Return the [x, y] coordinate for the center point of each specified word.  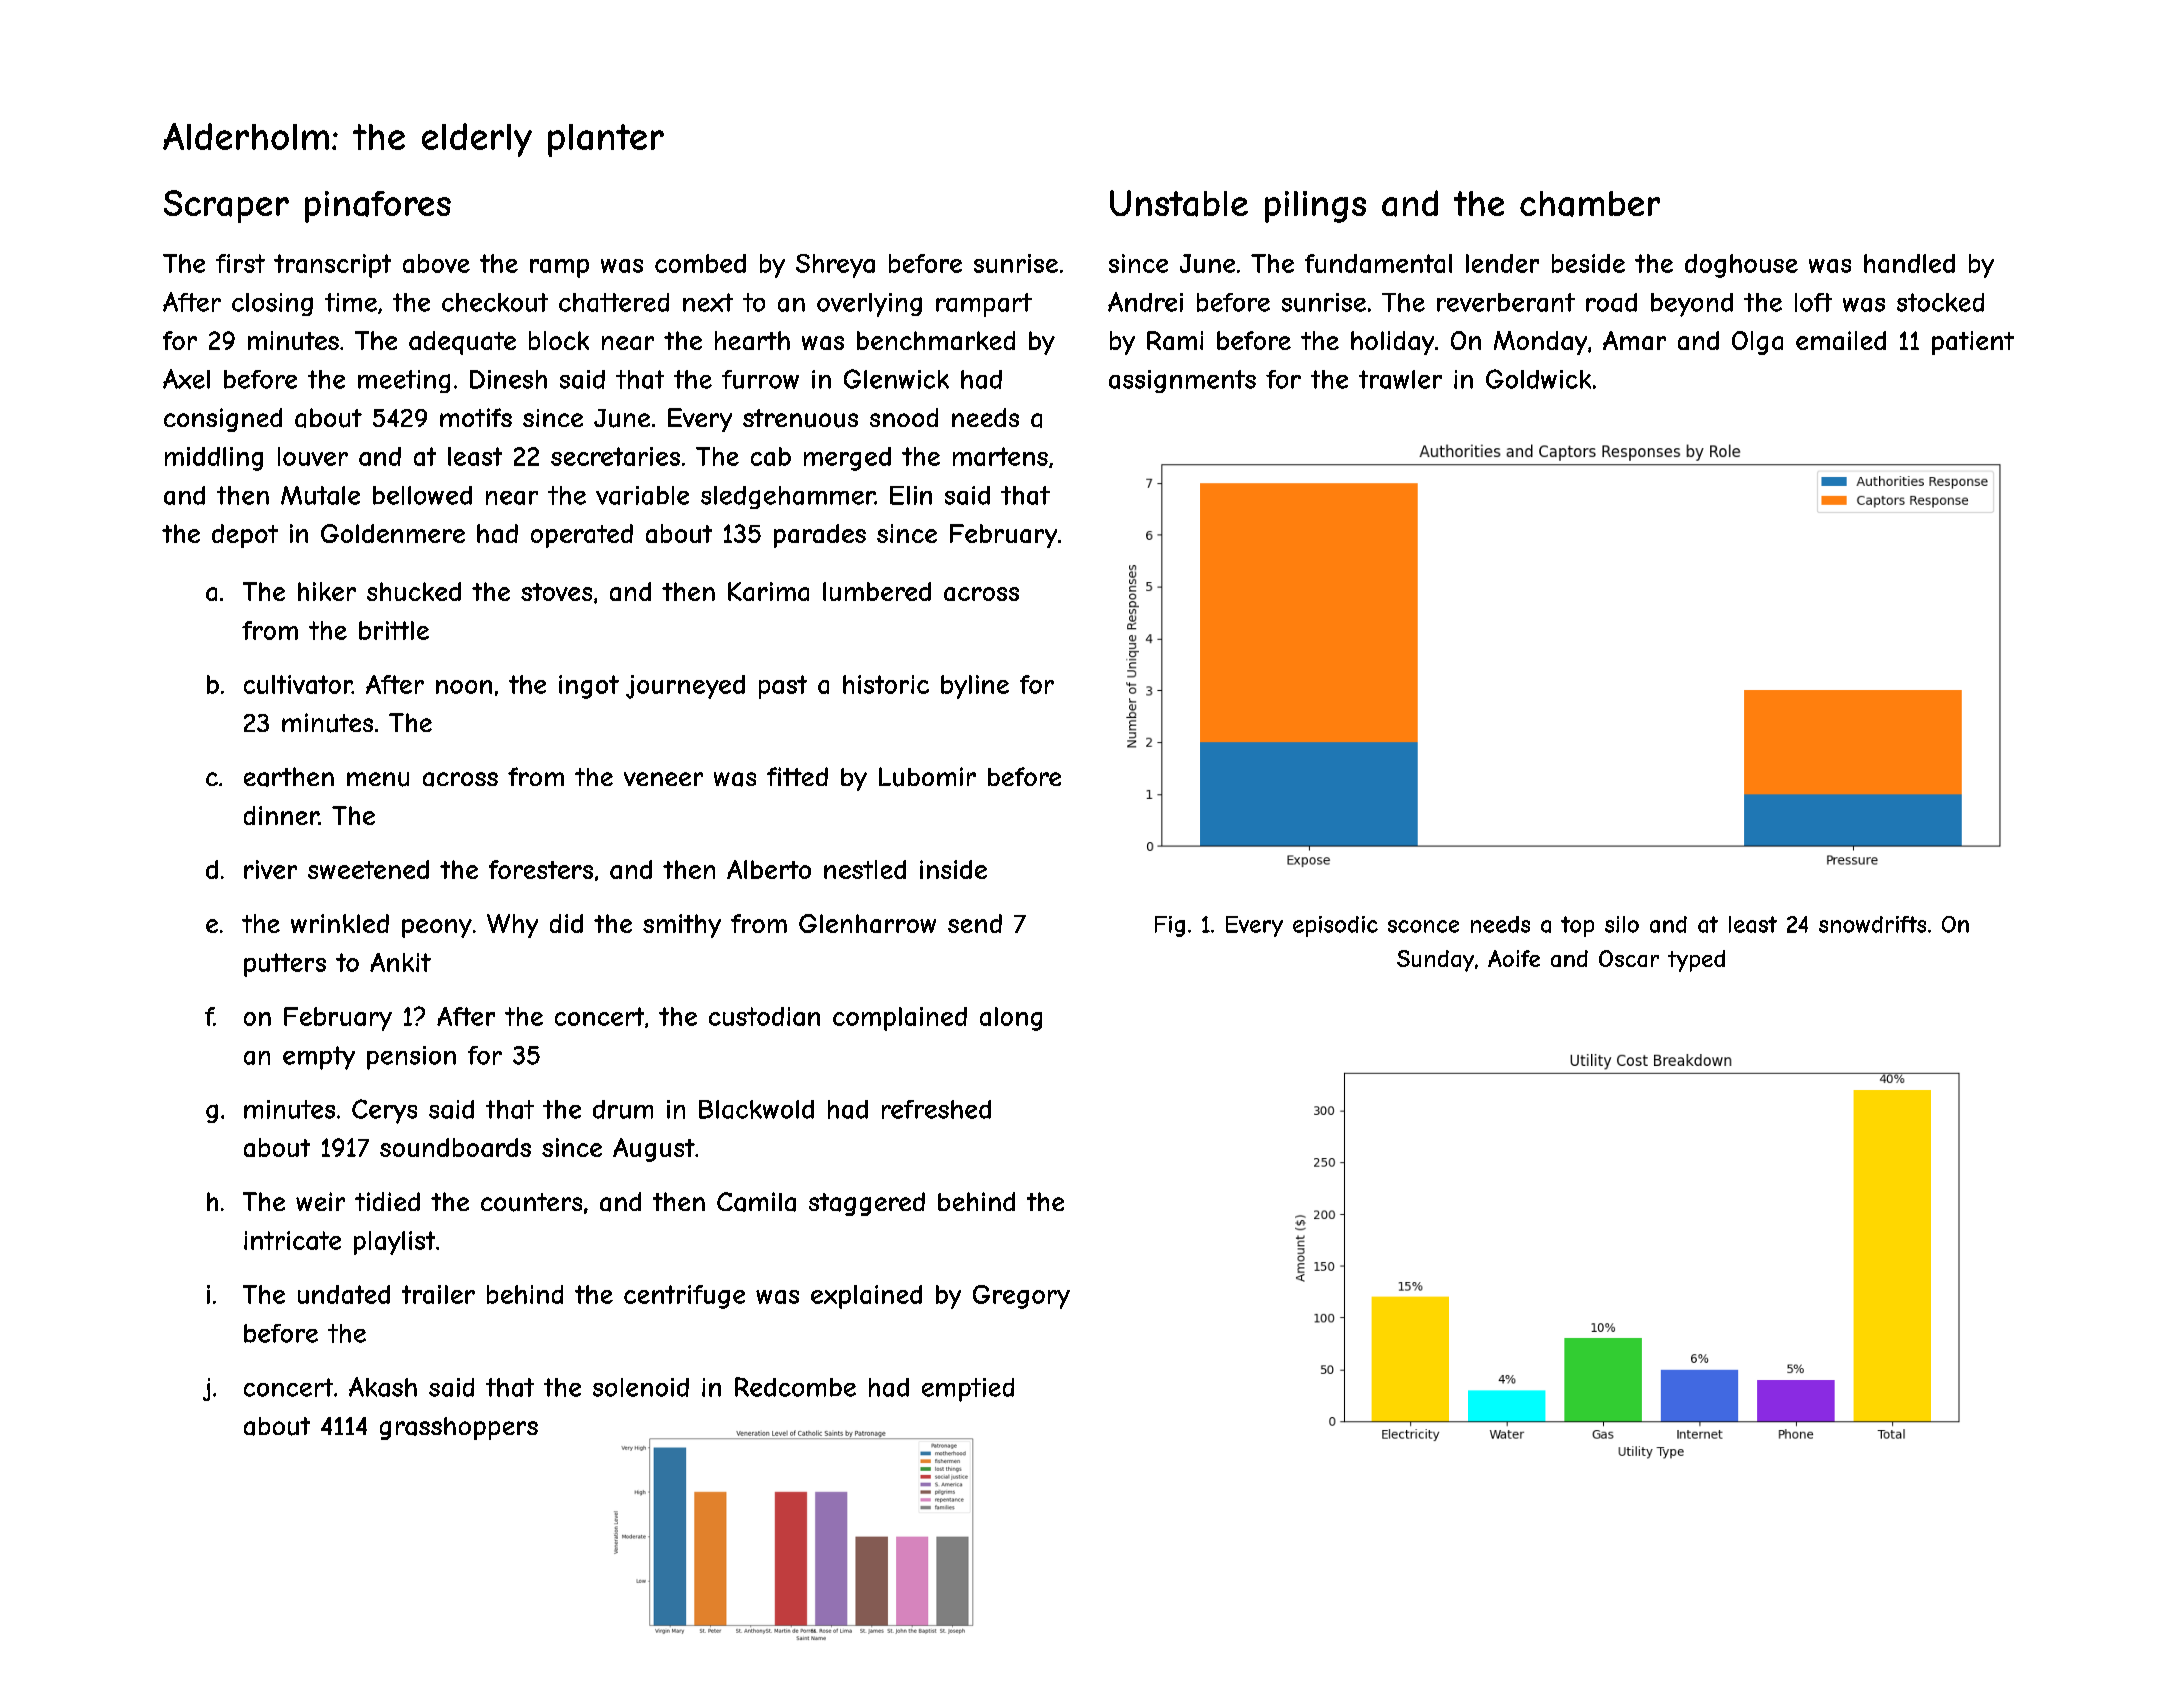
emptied [968, 1390]
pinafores [378, 207]
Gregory [1021, 1297]
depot [245, 536]
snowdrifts [1872, 924]
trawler [1400, 379]
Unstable [1179, 203]
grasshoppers [459, 1428]
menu [378, 779]
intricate [292, 1240]
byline [975, 687]
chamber [1590, 204]
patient [1973, 343]
